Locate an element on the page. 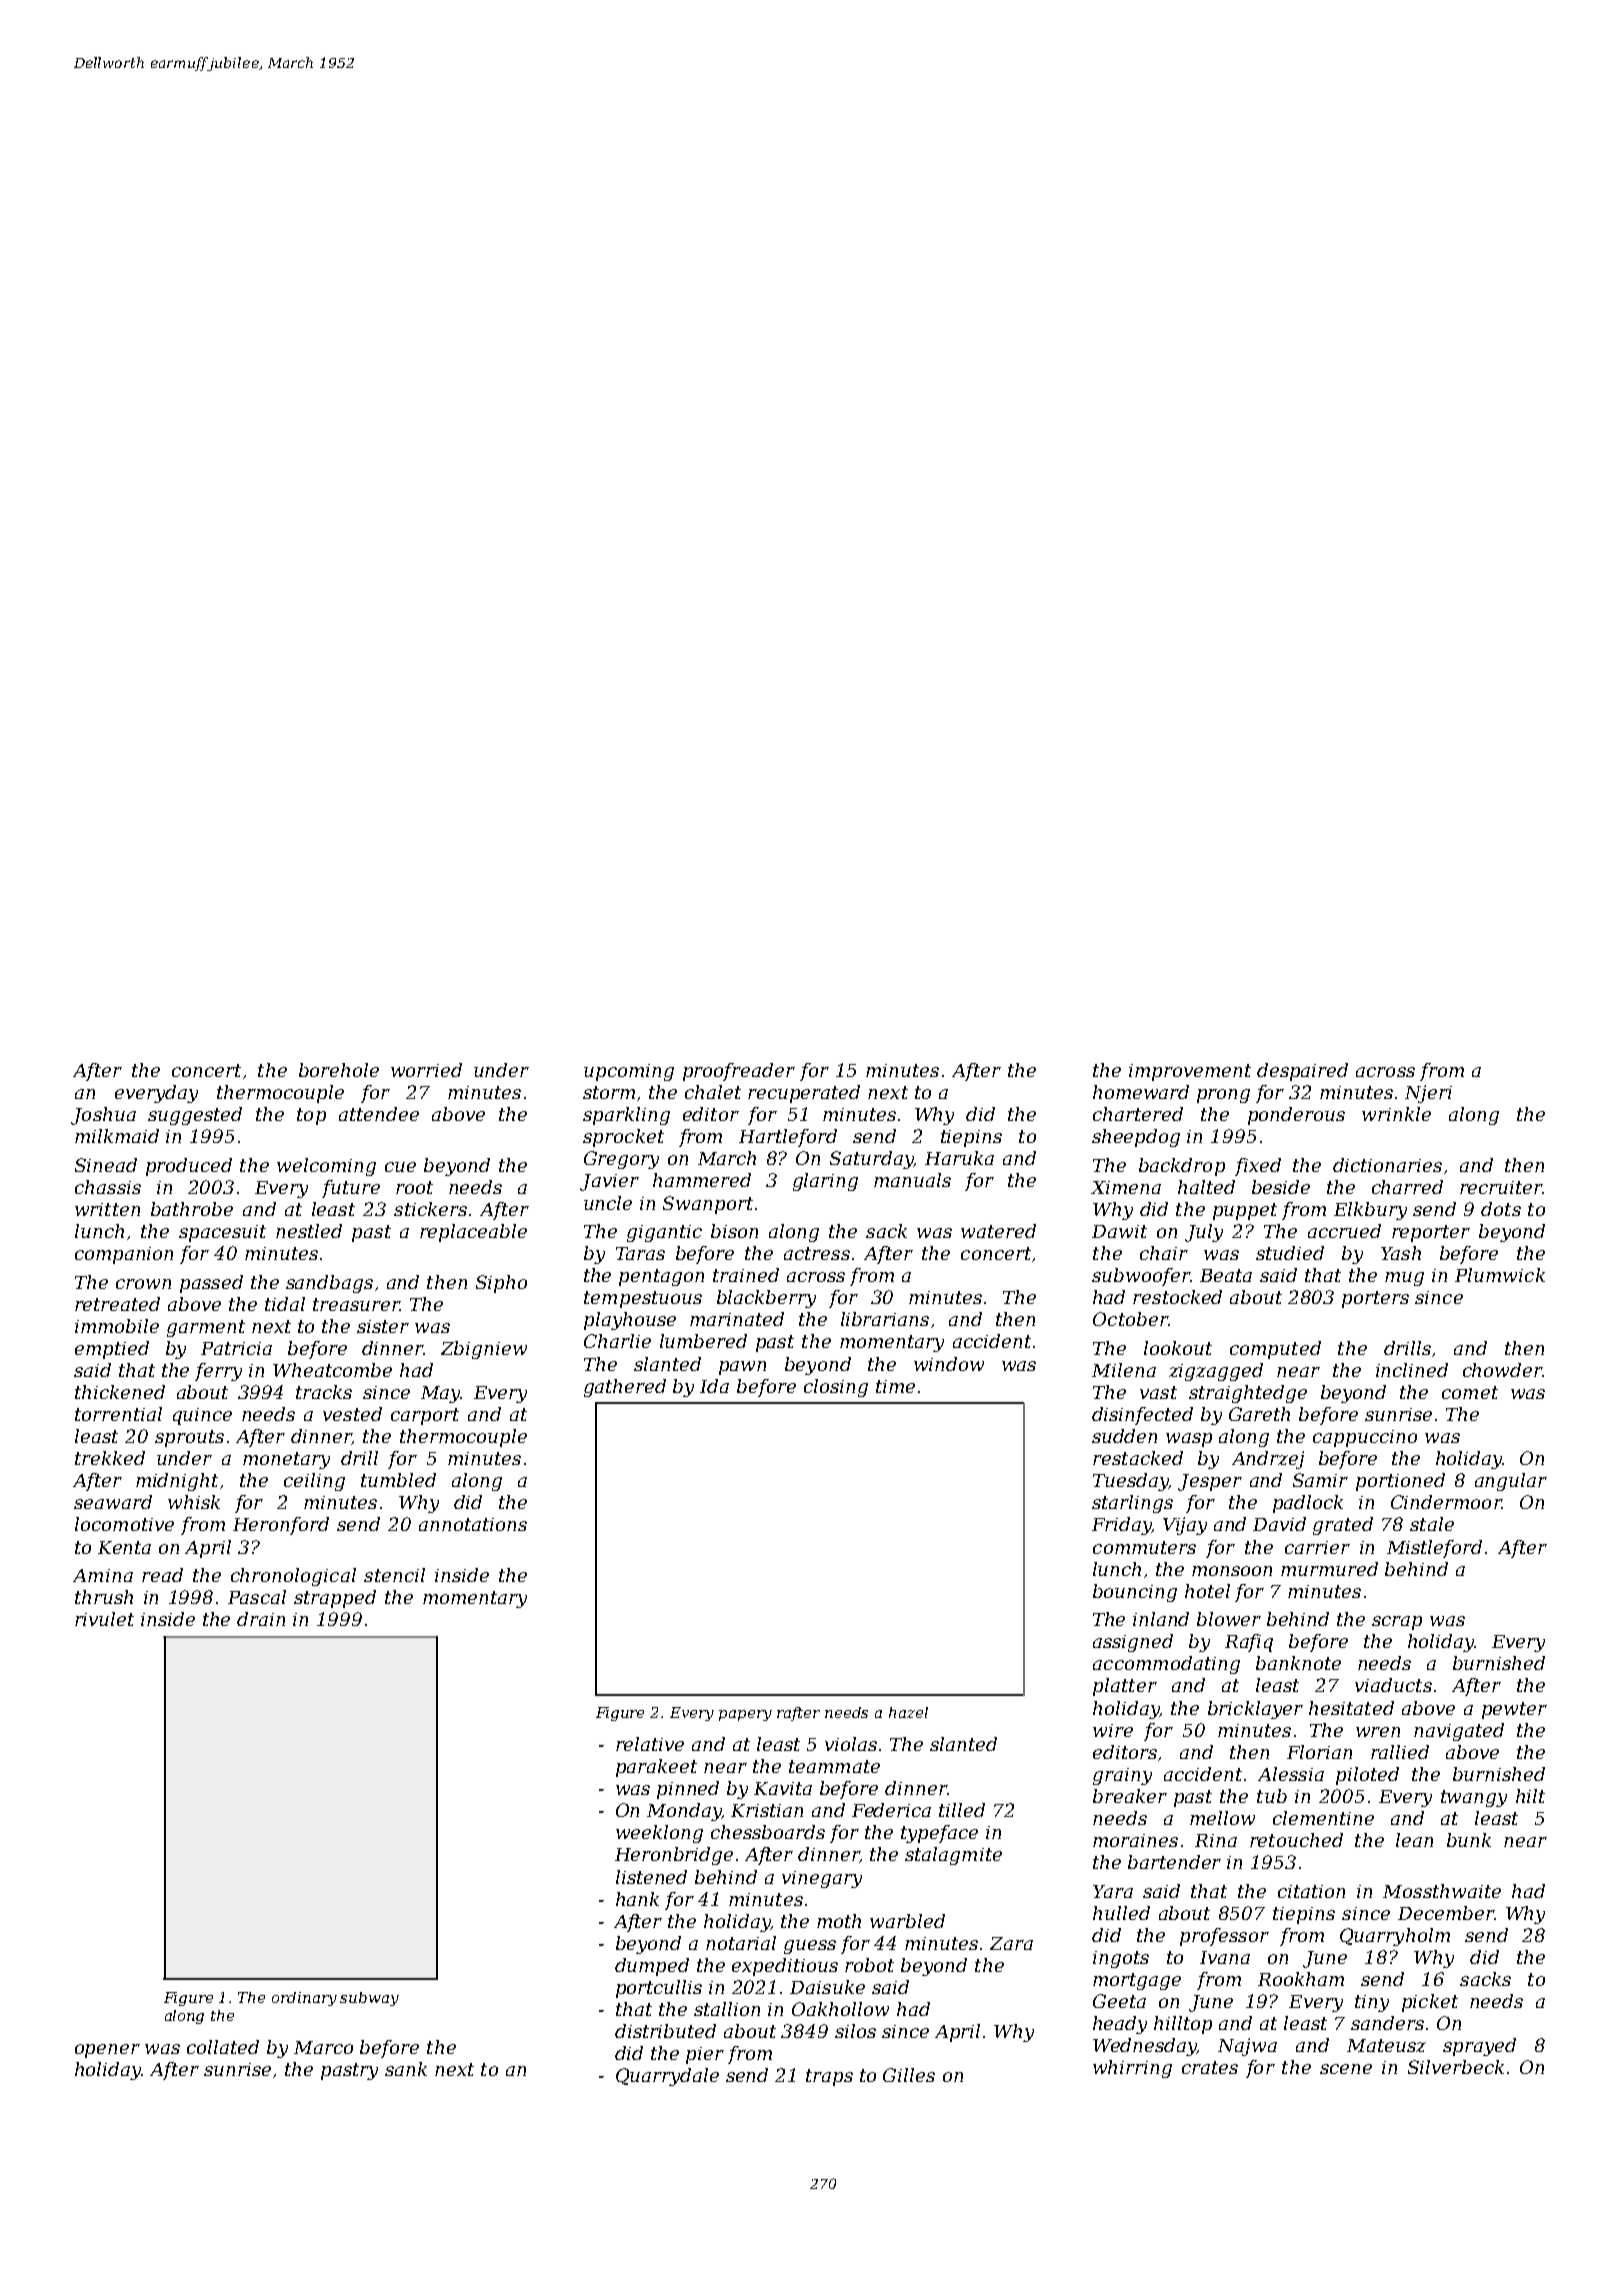 This image has height=2292, width=1620. strapped is located at coordinates (335, 1599).
